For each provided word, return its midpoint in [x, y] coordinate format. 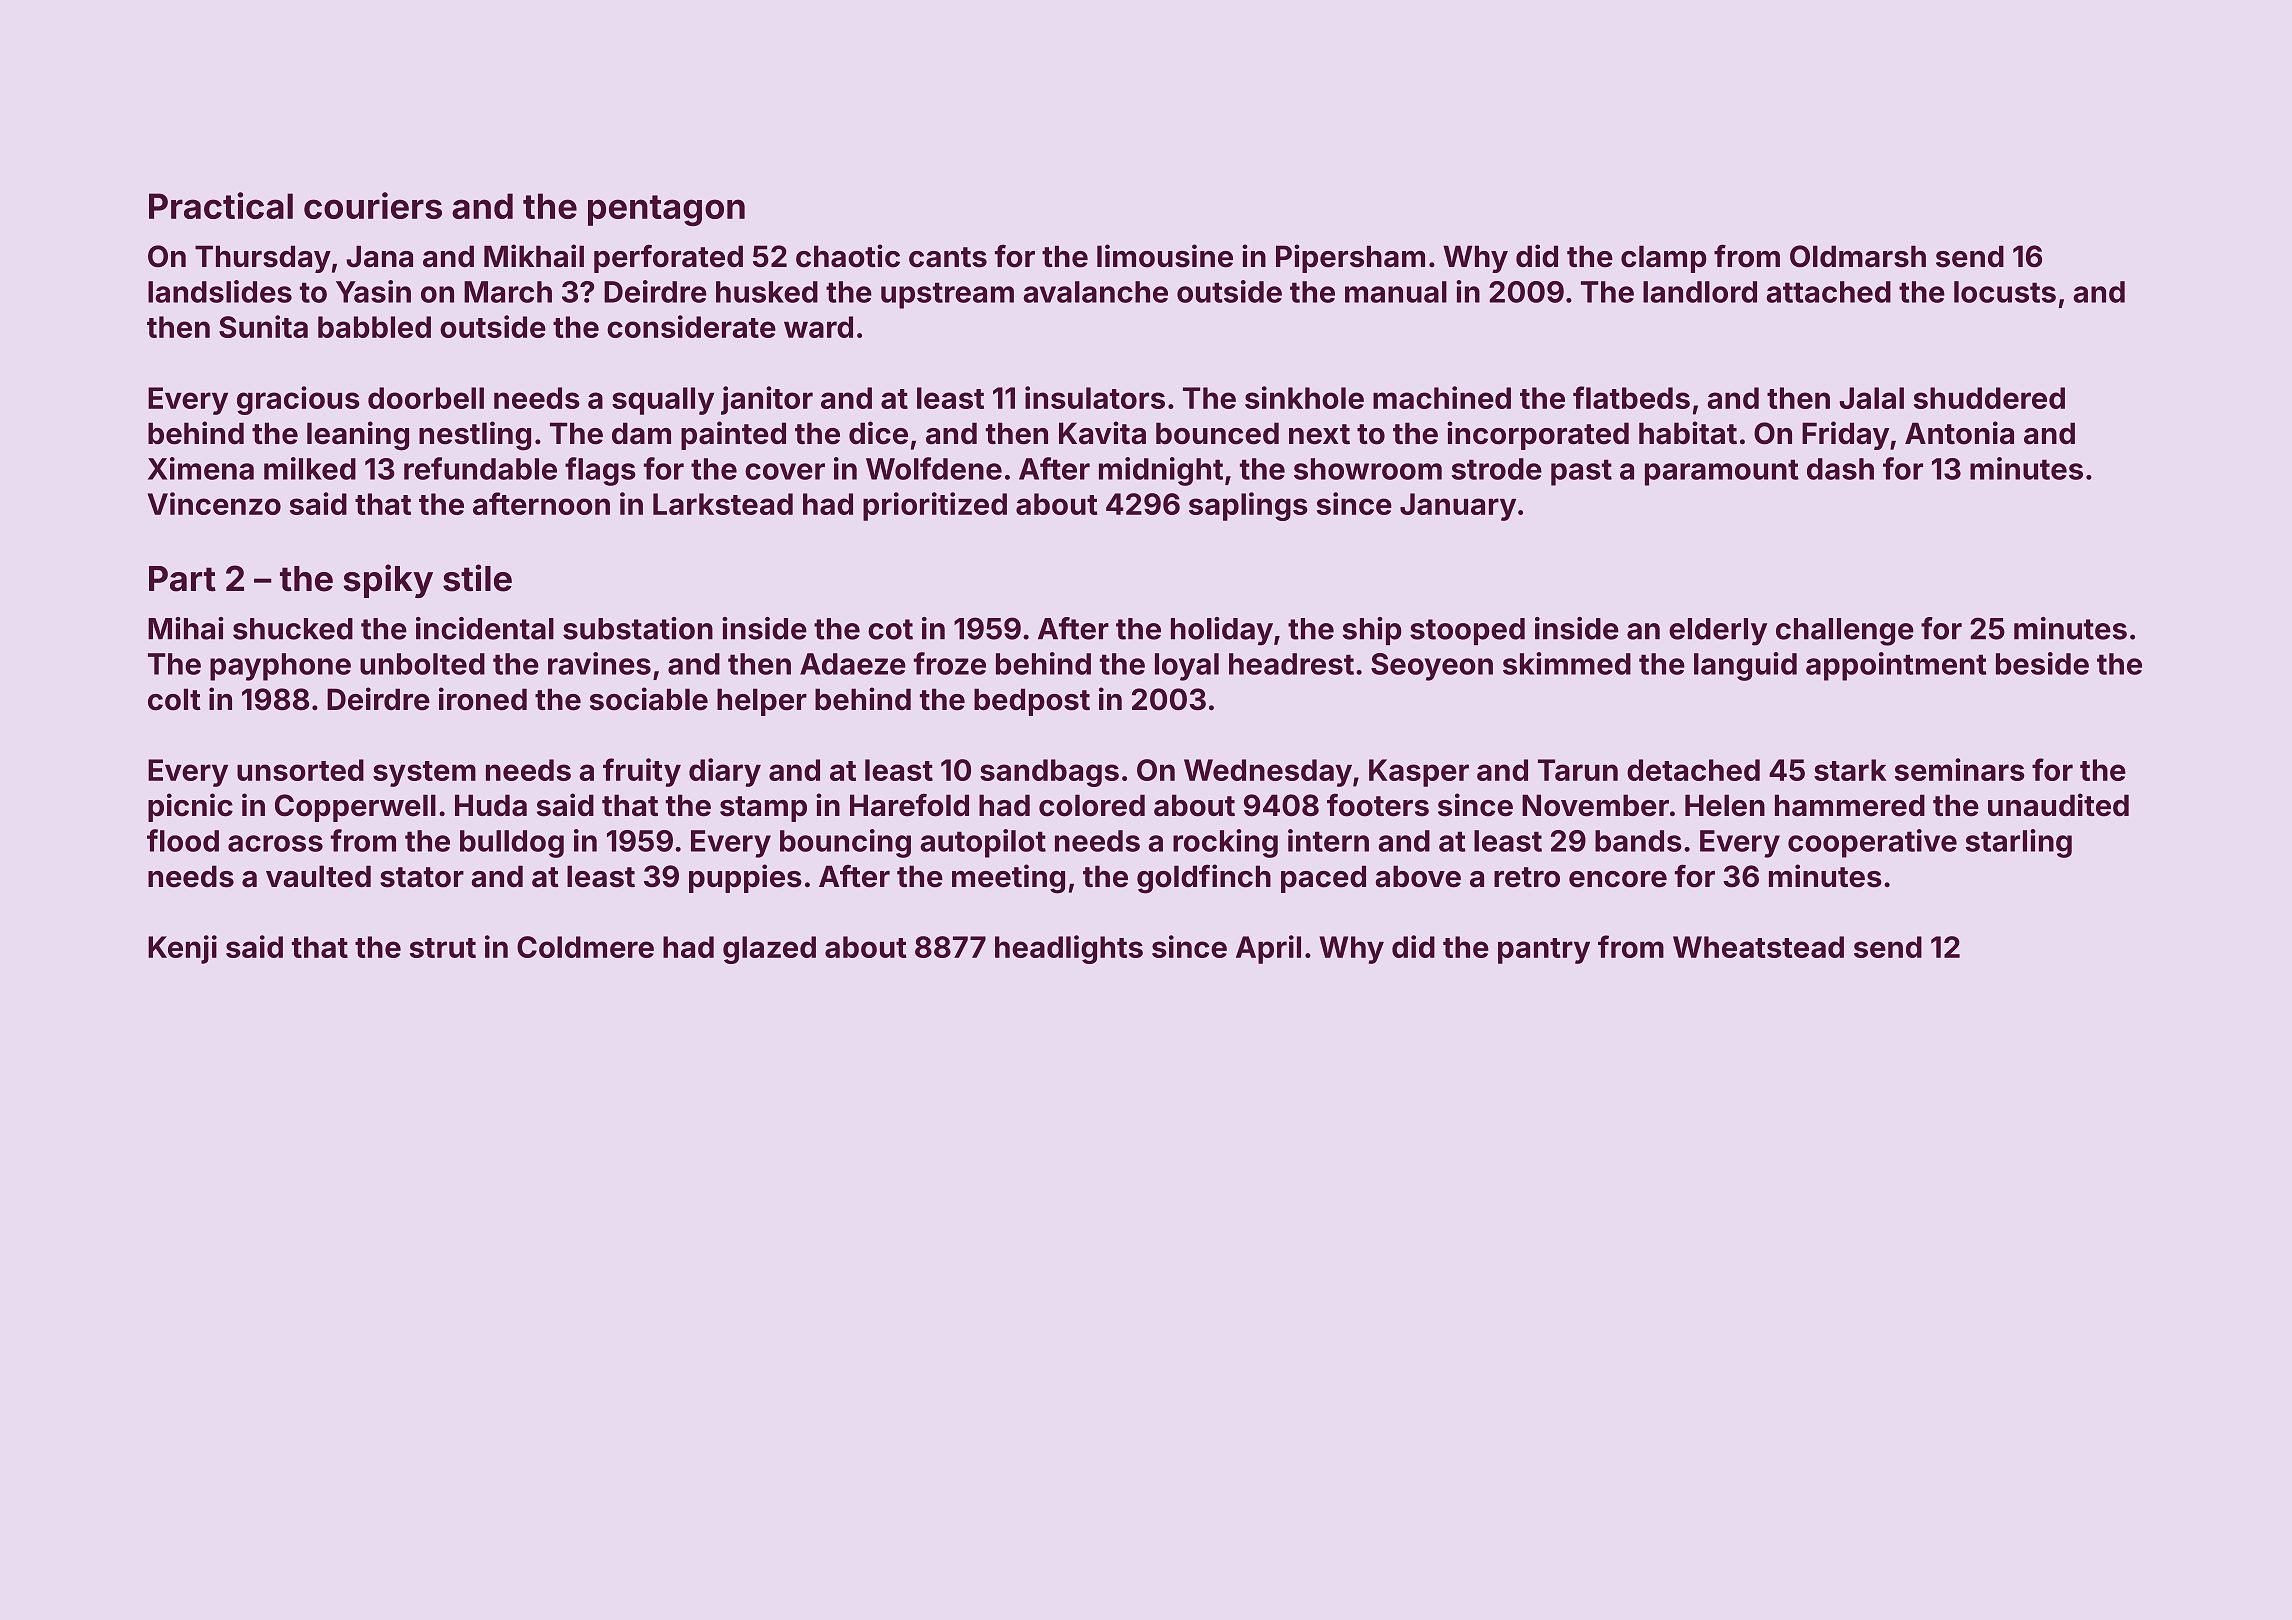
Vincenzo [214, 503]
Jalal [1871, 398]
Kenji [182, 949]
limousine [1165, 256]
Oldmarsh [1858, 256]
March [508, 292]
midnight [1161, 471]
